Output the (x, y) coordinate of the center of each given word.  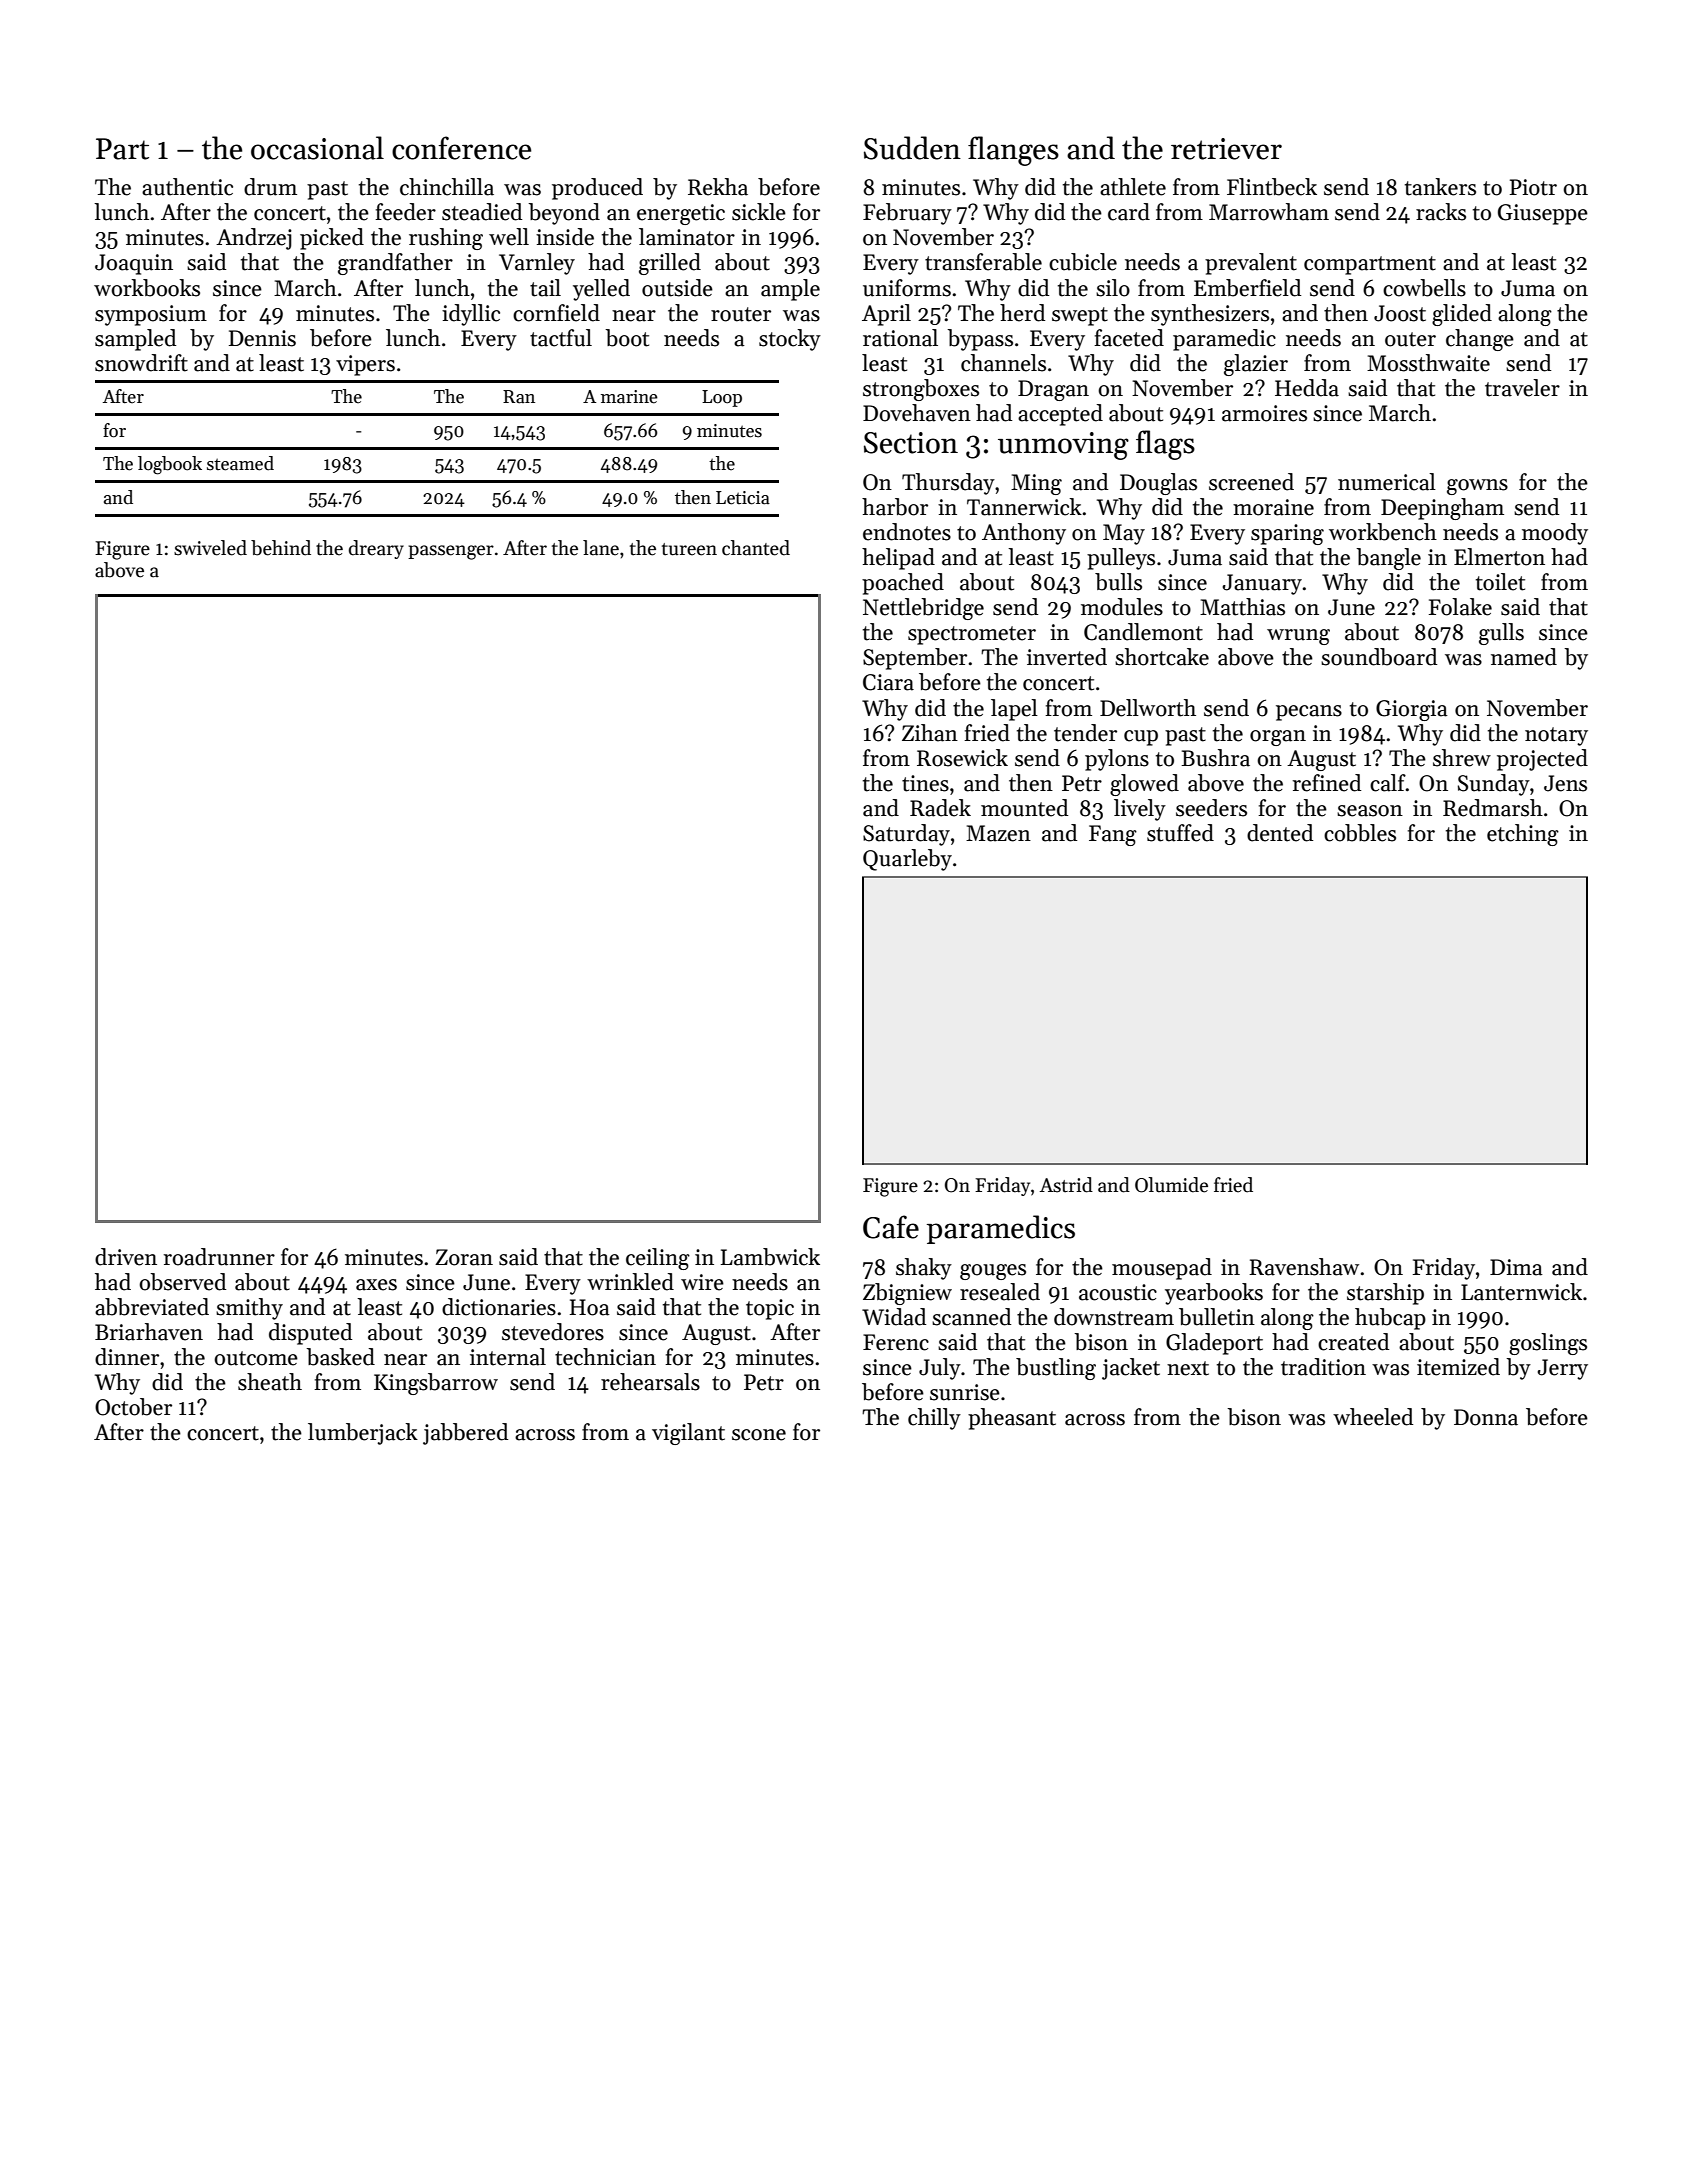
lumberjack (363, 1434)
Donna (1486, 1417)
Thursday (948, 484)
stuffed (1180, 833)
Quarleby (907, 860)
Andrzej (254, 239)
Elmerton (1499, 557)
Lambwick (770, 1257)
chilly (934, 1419)
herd (1022, 313)
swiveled (210, 548)
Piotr (1533, 187)
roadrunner (219, 1257)
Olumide (1171, 1185)
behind (281, 548)
